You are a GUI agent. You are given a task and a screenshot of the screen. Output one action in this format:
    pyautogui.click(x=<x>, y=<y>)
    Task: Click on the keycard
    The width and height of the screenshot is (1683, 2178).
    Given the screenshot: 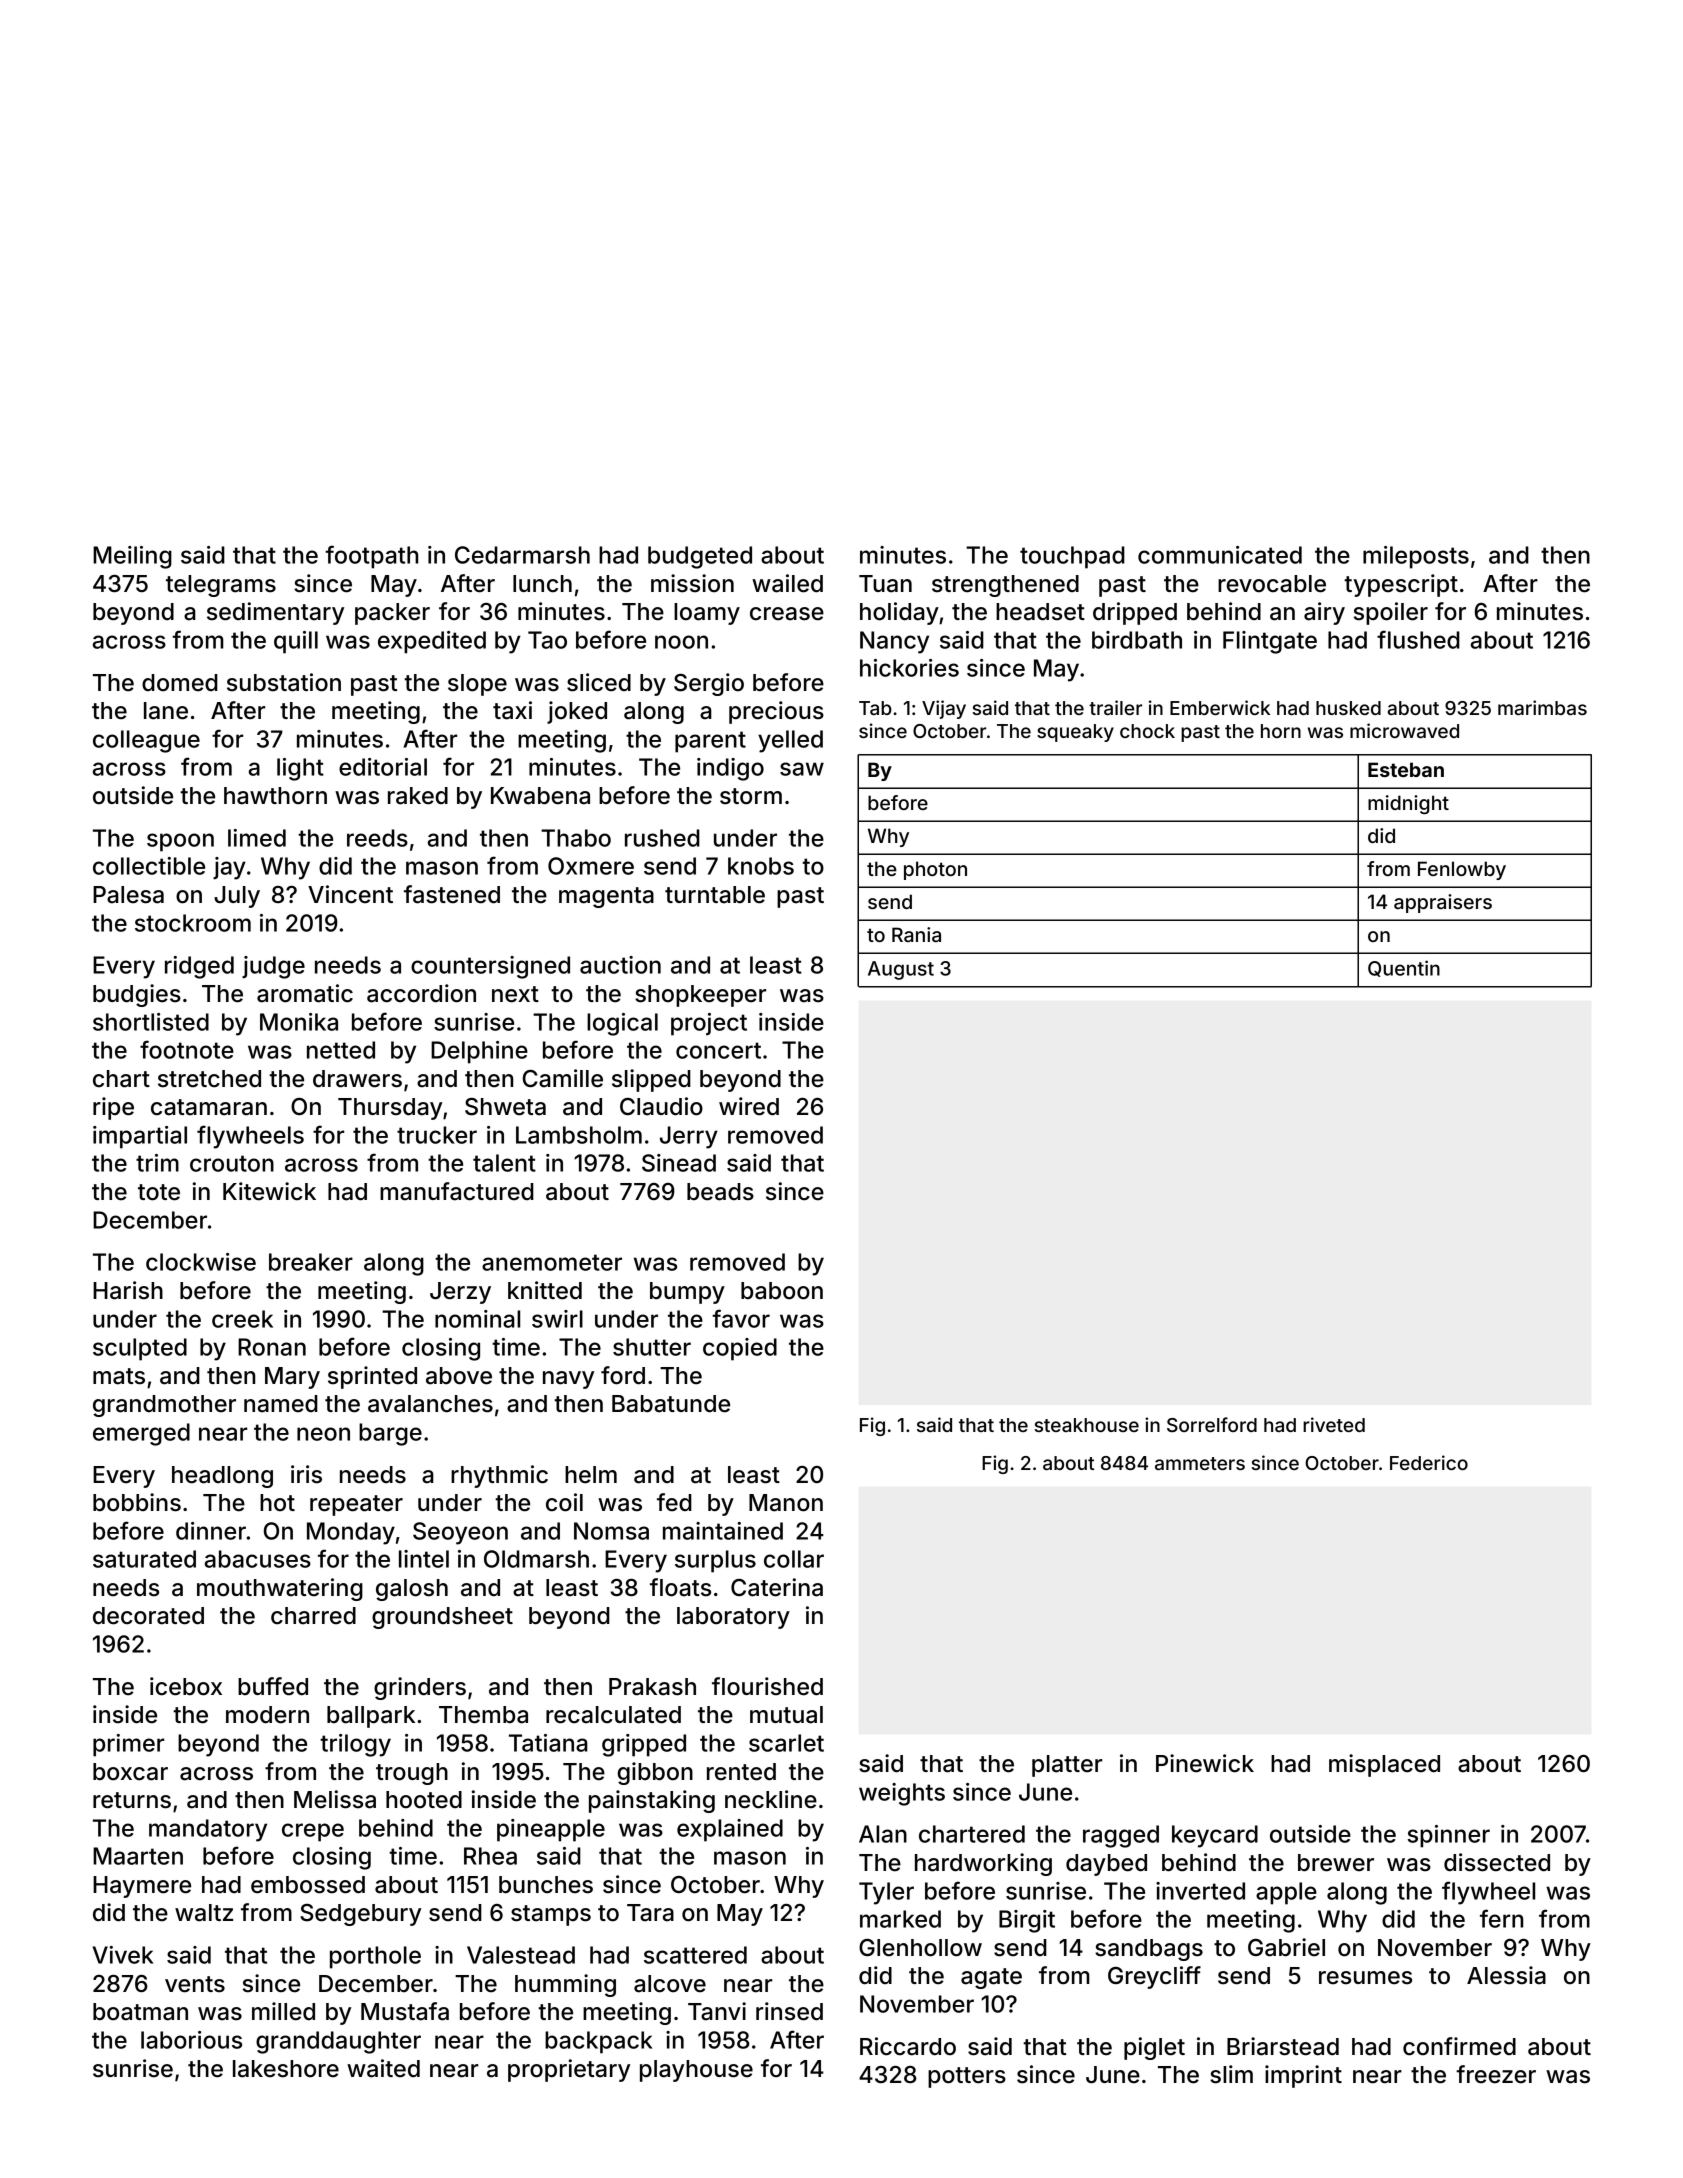 What is the action you would take?
    pyautogui.click(x=1215, y=1836)
